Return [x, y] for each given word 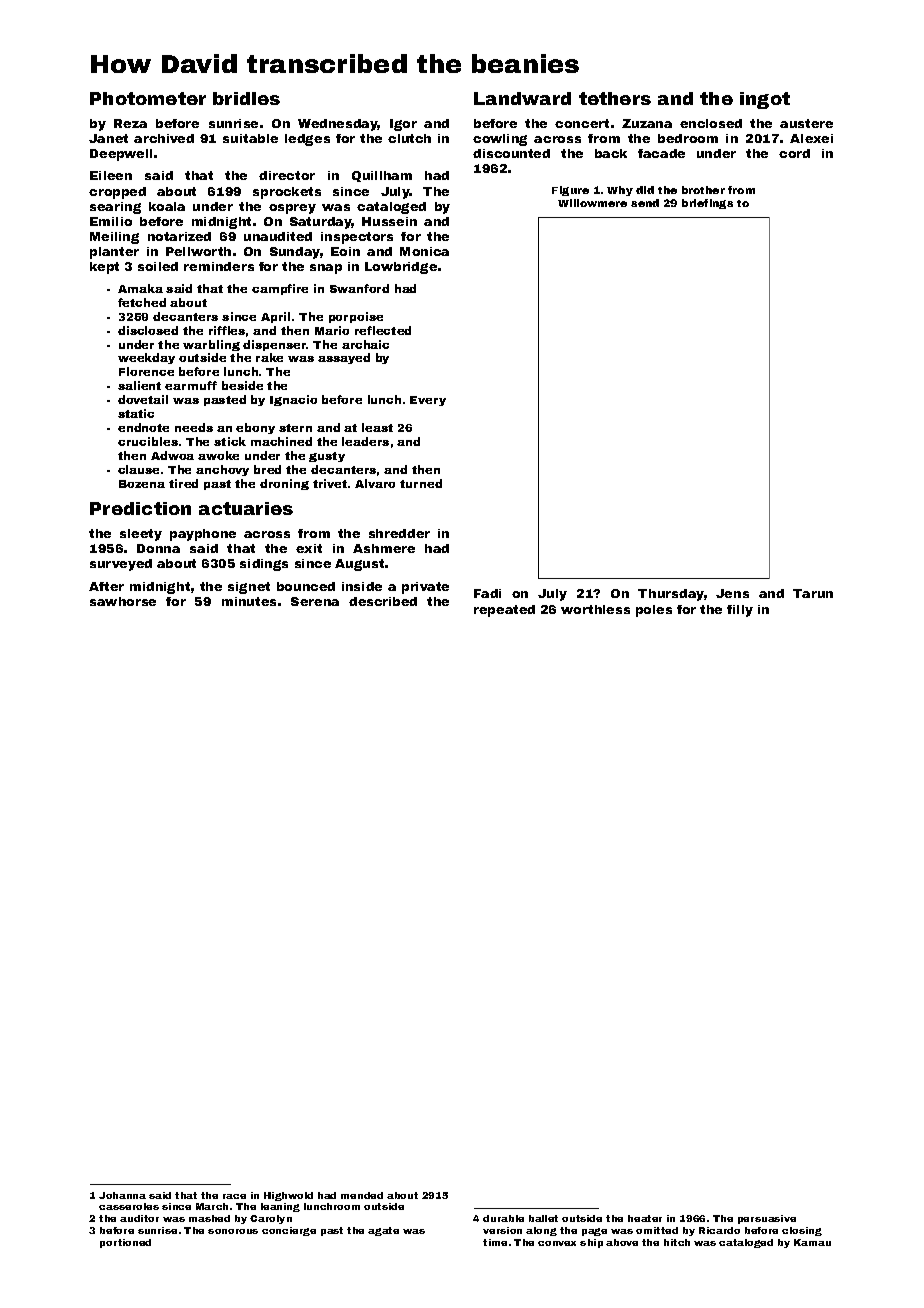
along [541, 1231]
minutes [249, 601]
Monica [424, 251]
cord [794, 153]
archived [164, 138]
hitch [677, 1242]
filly [740, 611]
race [234, 1196]
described [383, 601]
